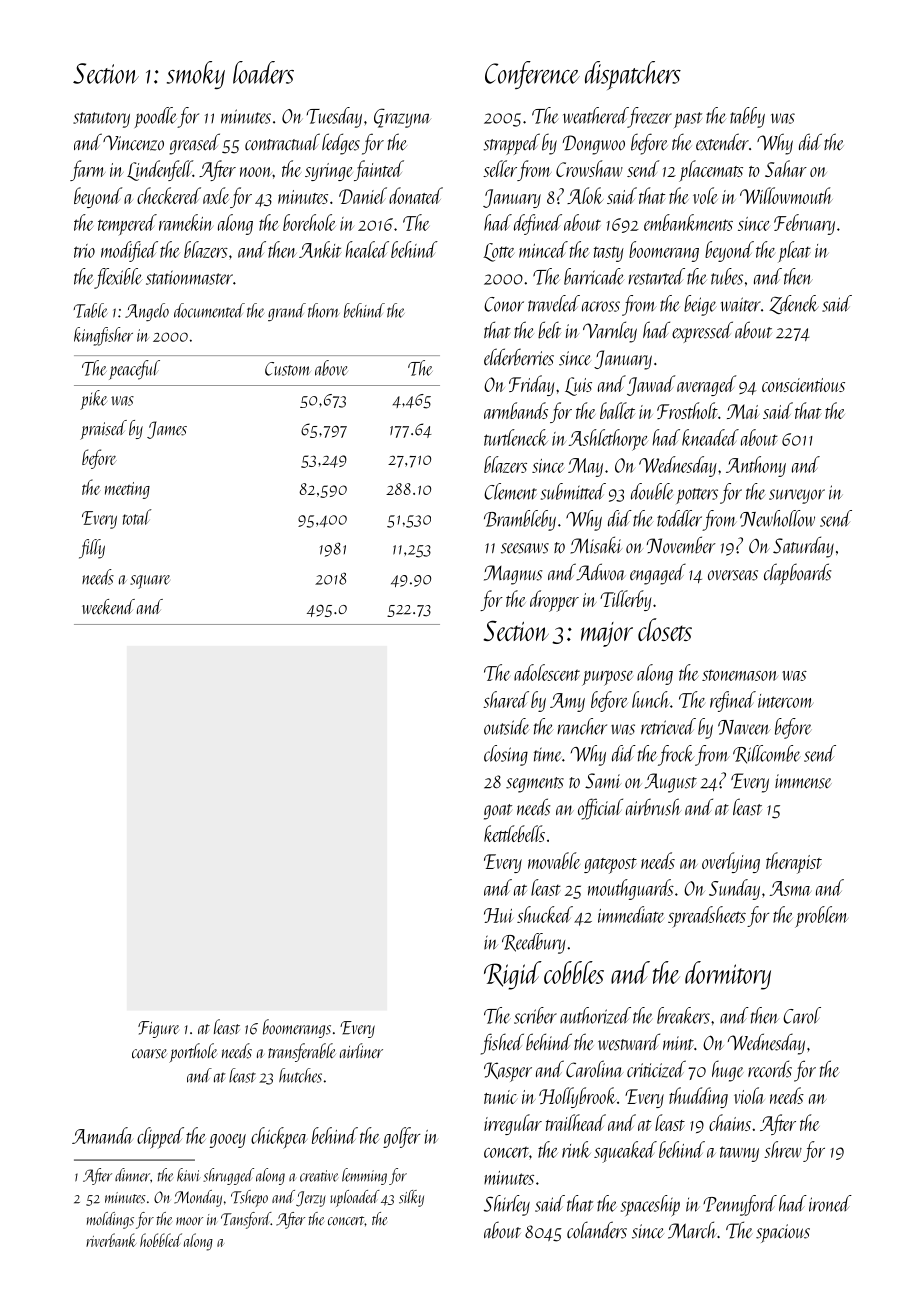  I want to click on Asma, so click(790, 888).
